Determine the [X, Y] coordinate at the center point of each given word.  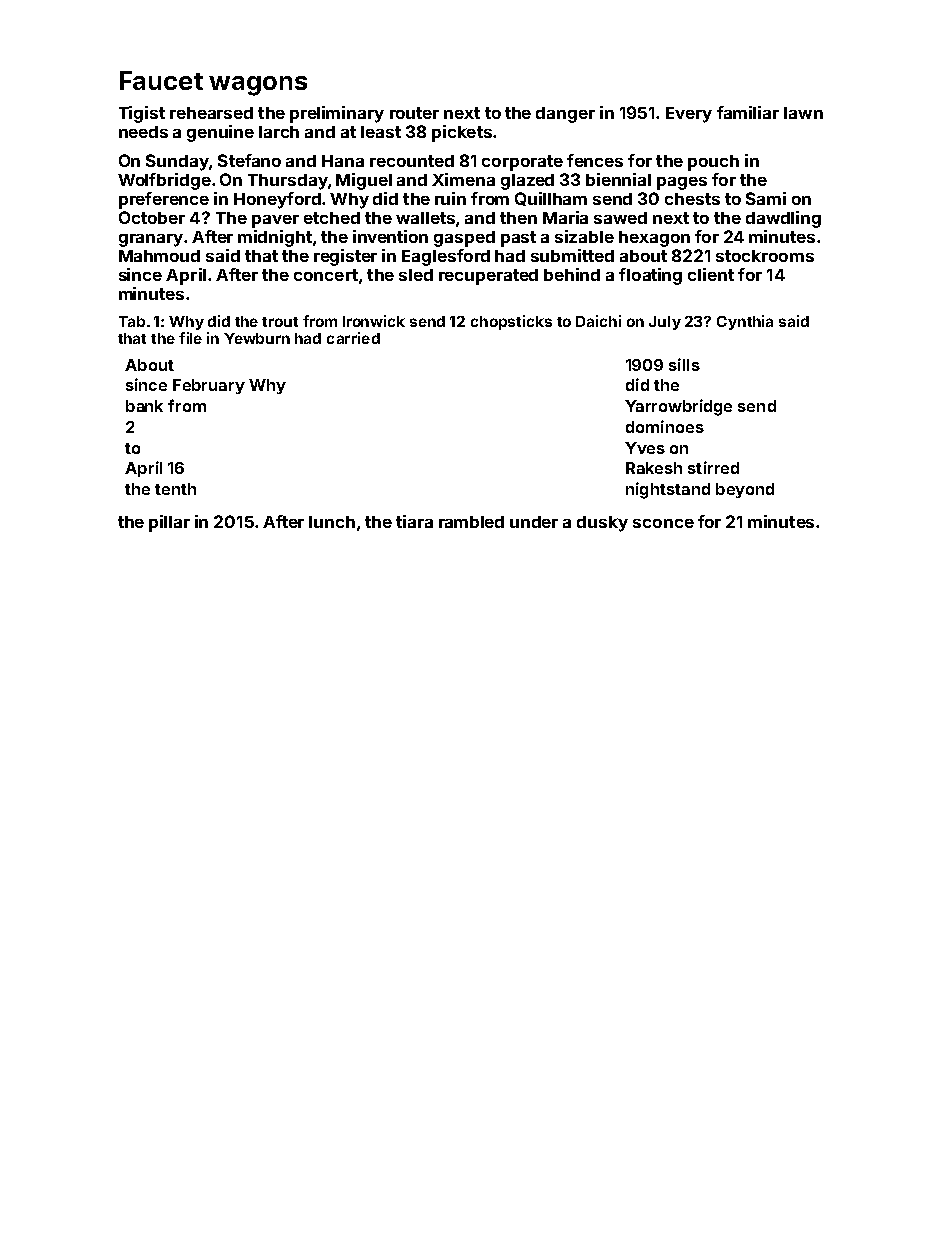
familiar [748, 112]
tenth [175, 489]
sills [684, 364]
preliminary [337, 114]
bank [144, 406]
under [534, 522]
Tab [132, 321]
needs [143, 132]
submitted [572, 255]
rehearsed [211, 113]
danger [565, 115]
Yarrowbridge [678, 407]
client [711, 274]
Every [689, 115]
